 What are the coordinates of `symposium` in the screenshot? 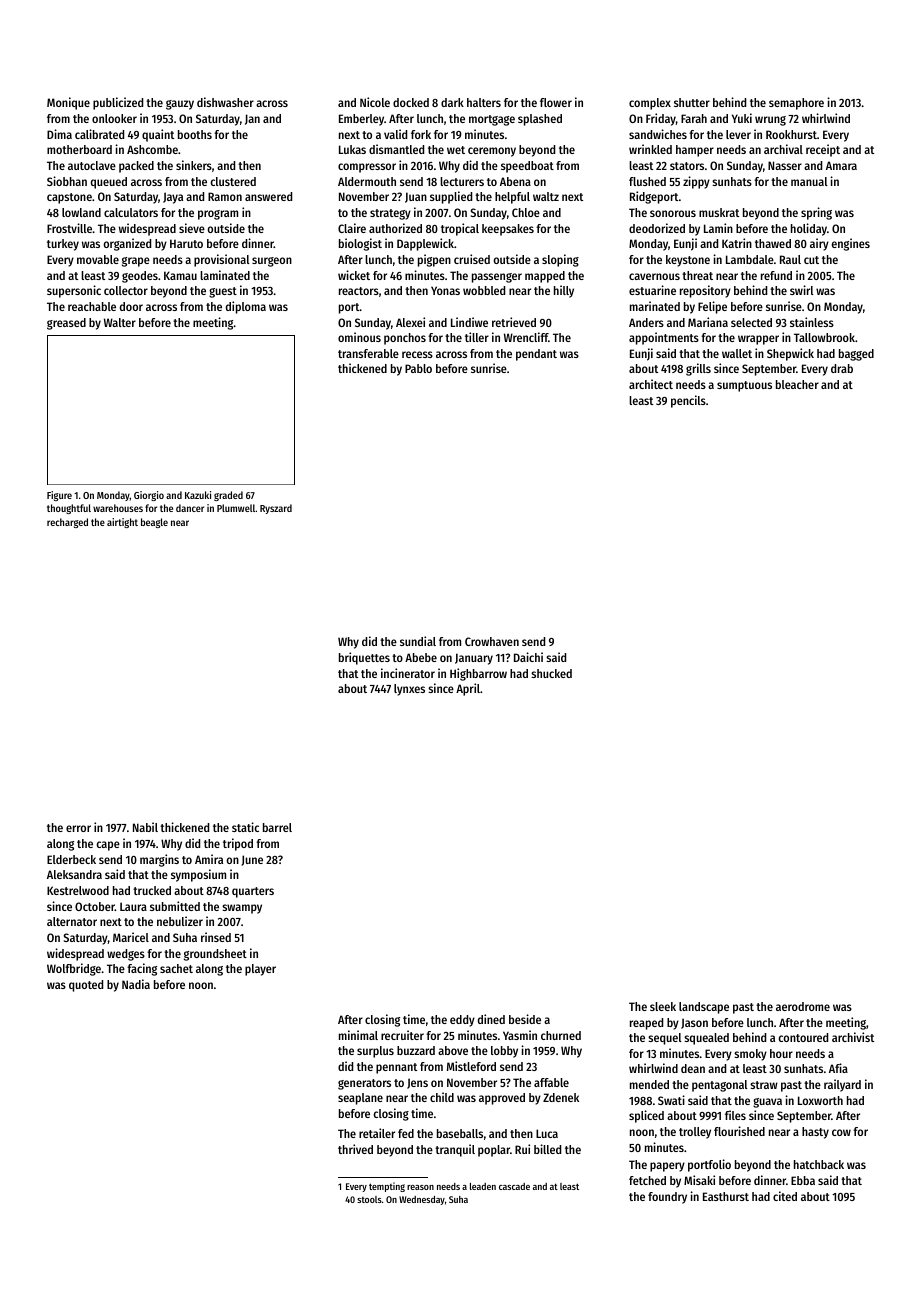 It's located at (198, 875).
